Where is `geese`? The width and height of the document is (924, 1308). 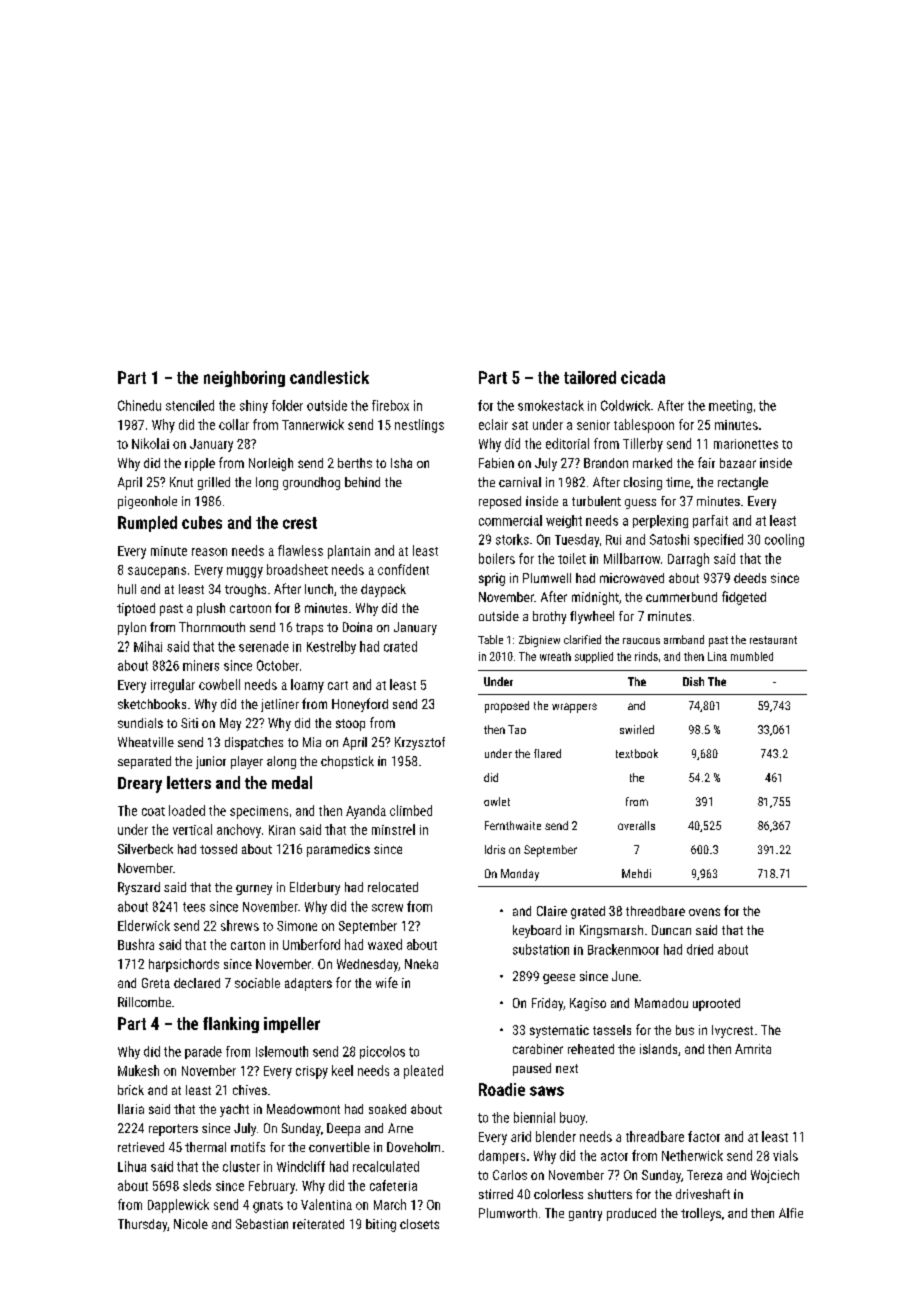 geese is located at coordinates (559, 979).
